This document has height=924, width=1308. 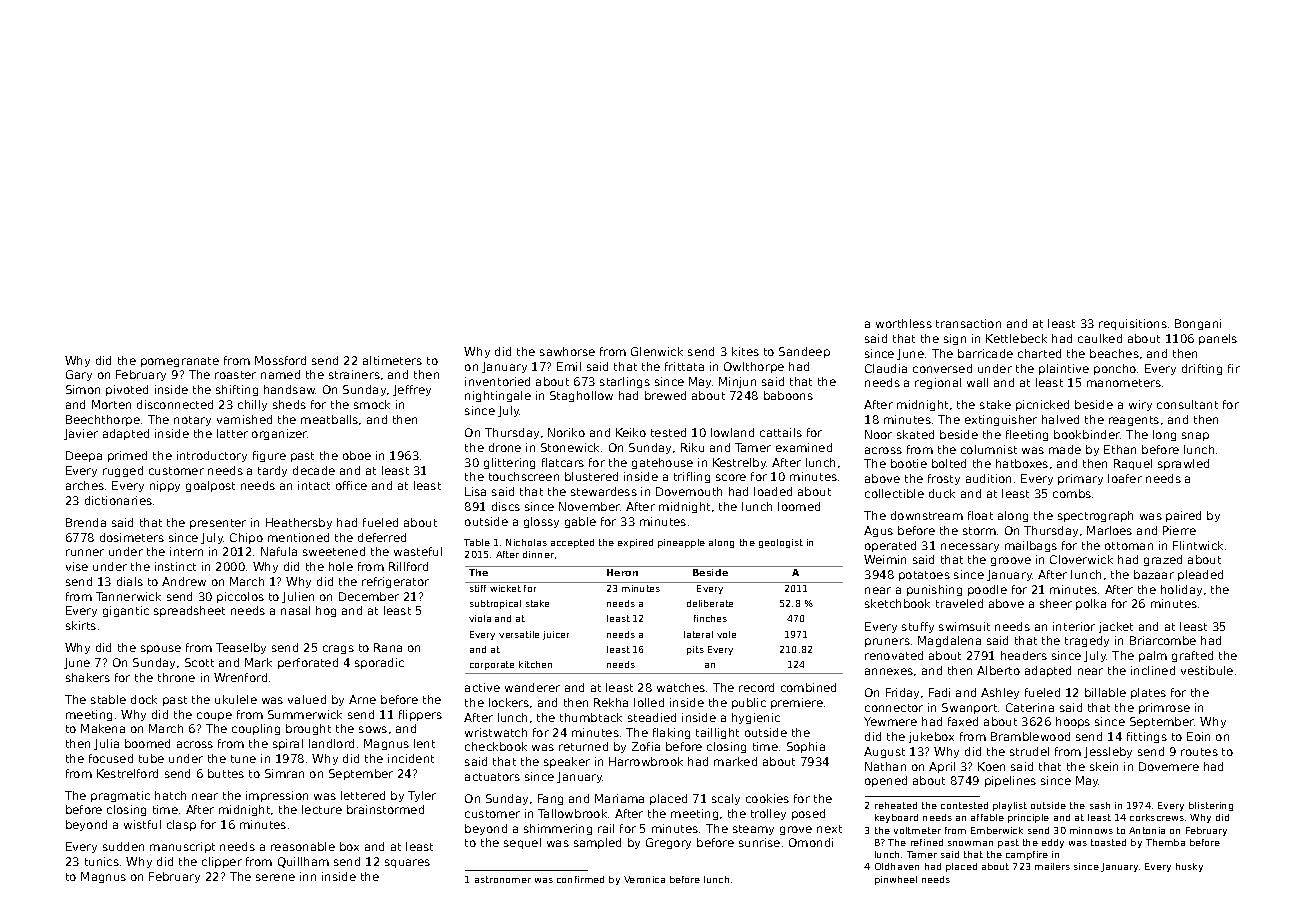 What do you see at coordinates (1108, 752) in the document?
I see `Jessleby` at bounding box center [1108, 752].
